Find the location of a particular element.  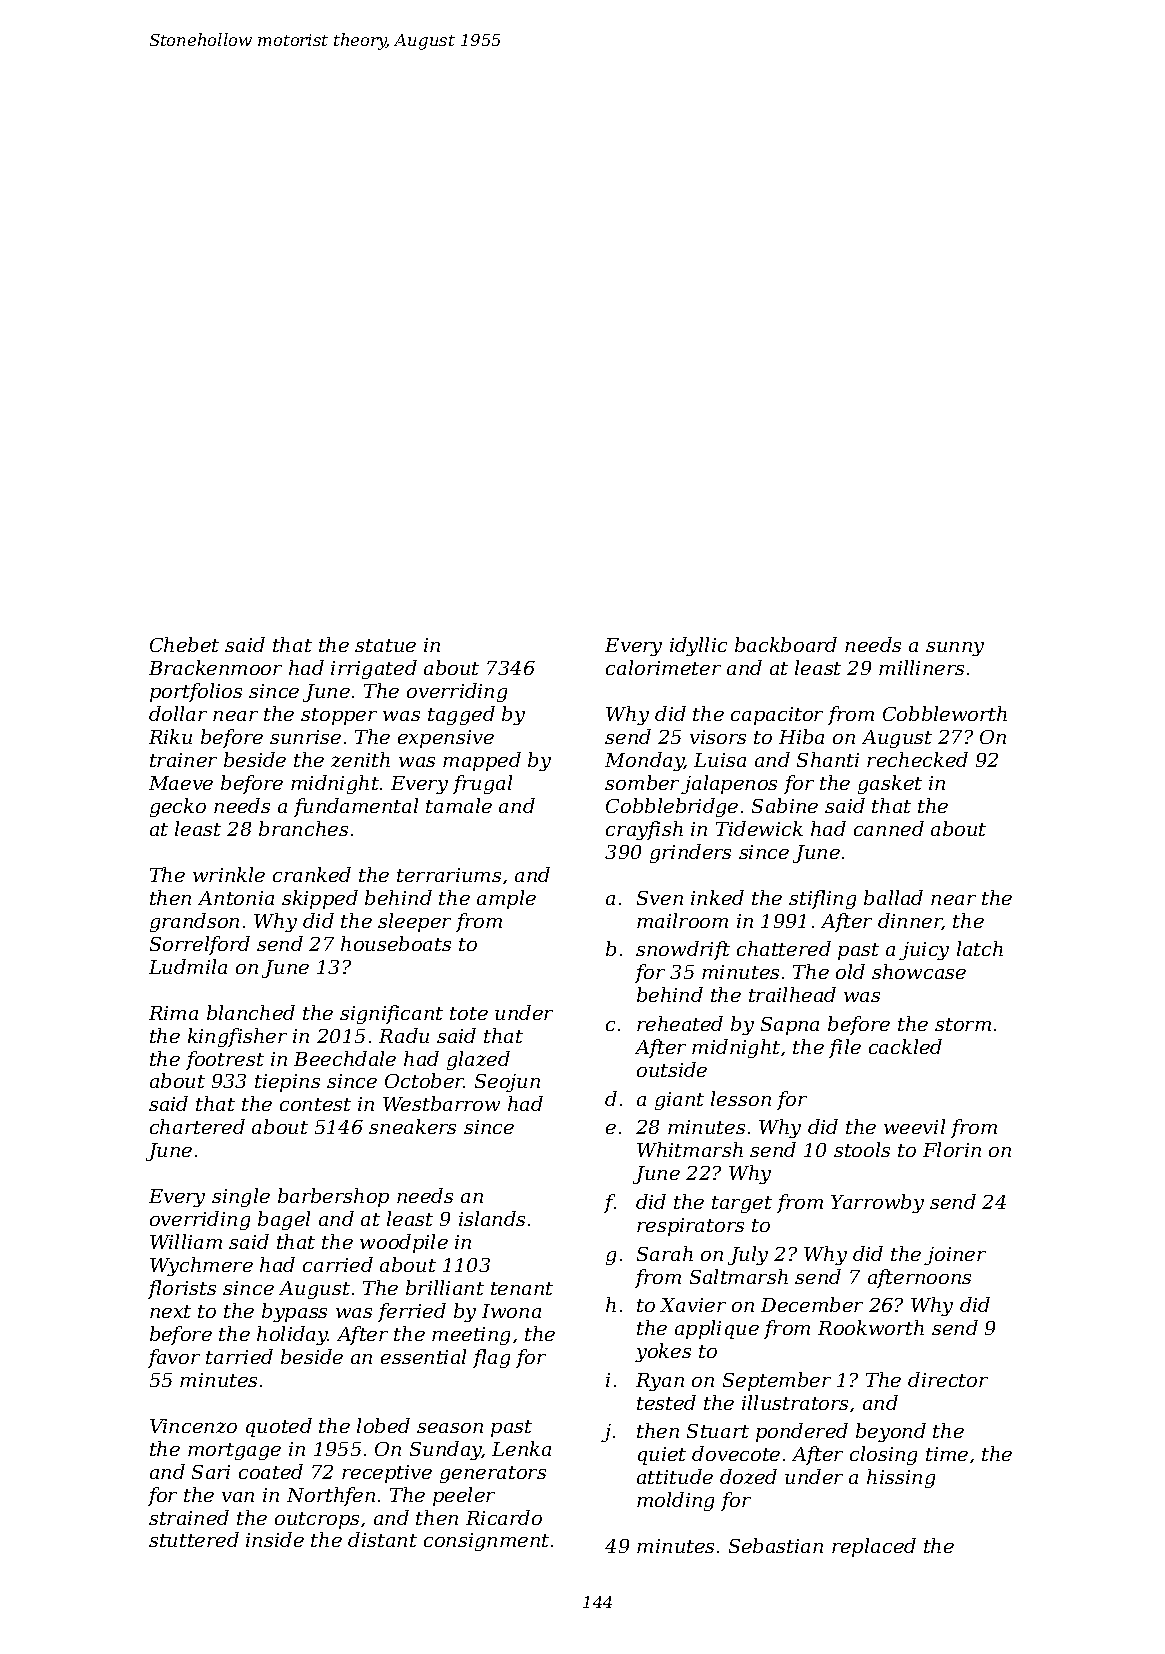

Sven is located at coordinates (660, 898).
